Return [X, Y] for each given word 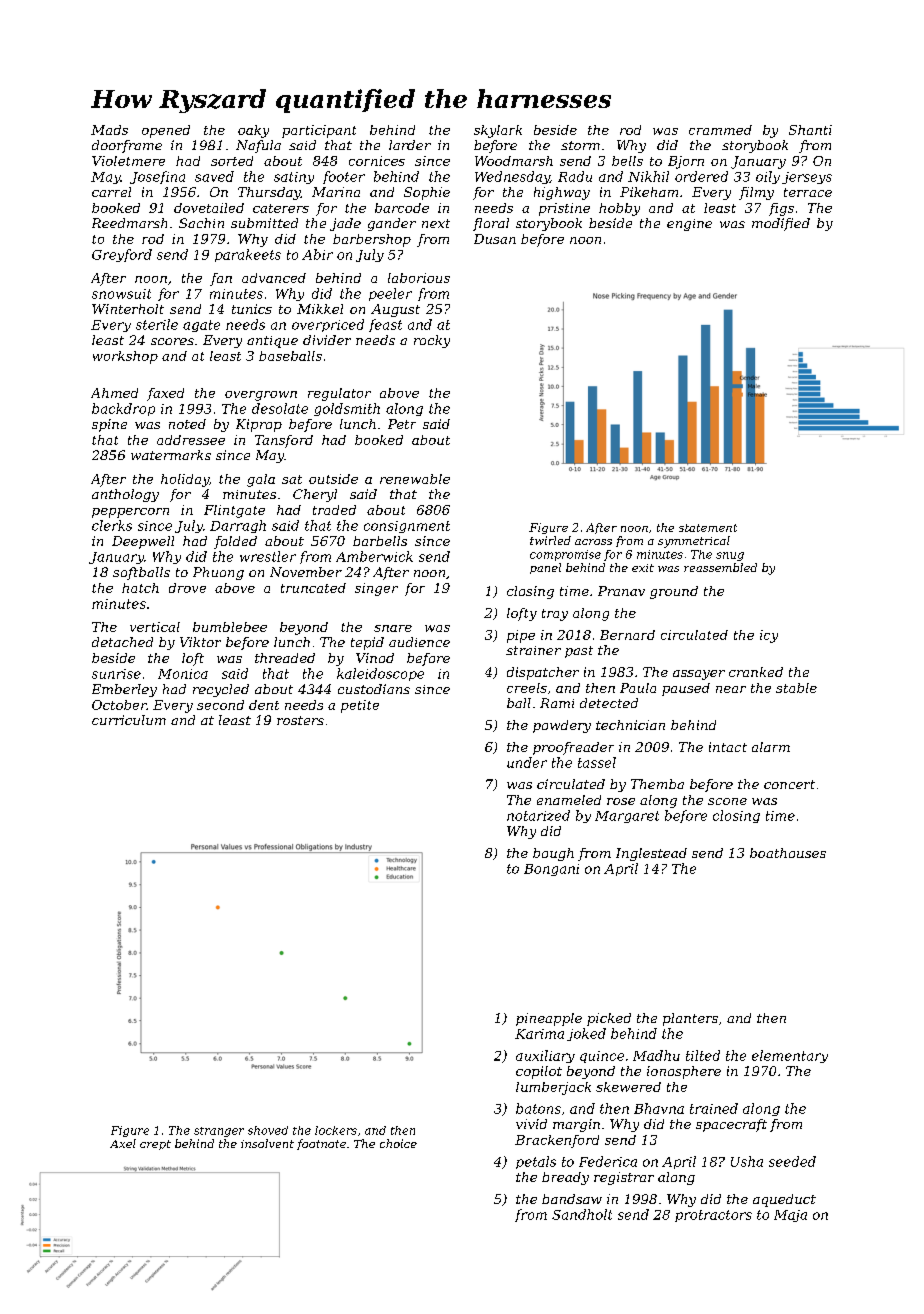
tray [555, 615]
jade [345, 224]
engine [689, 225]
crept [155, 1145]
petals [536, 1162]
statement [708, 528]
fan [221, 279]
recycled [221, 690]
